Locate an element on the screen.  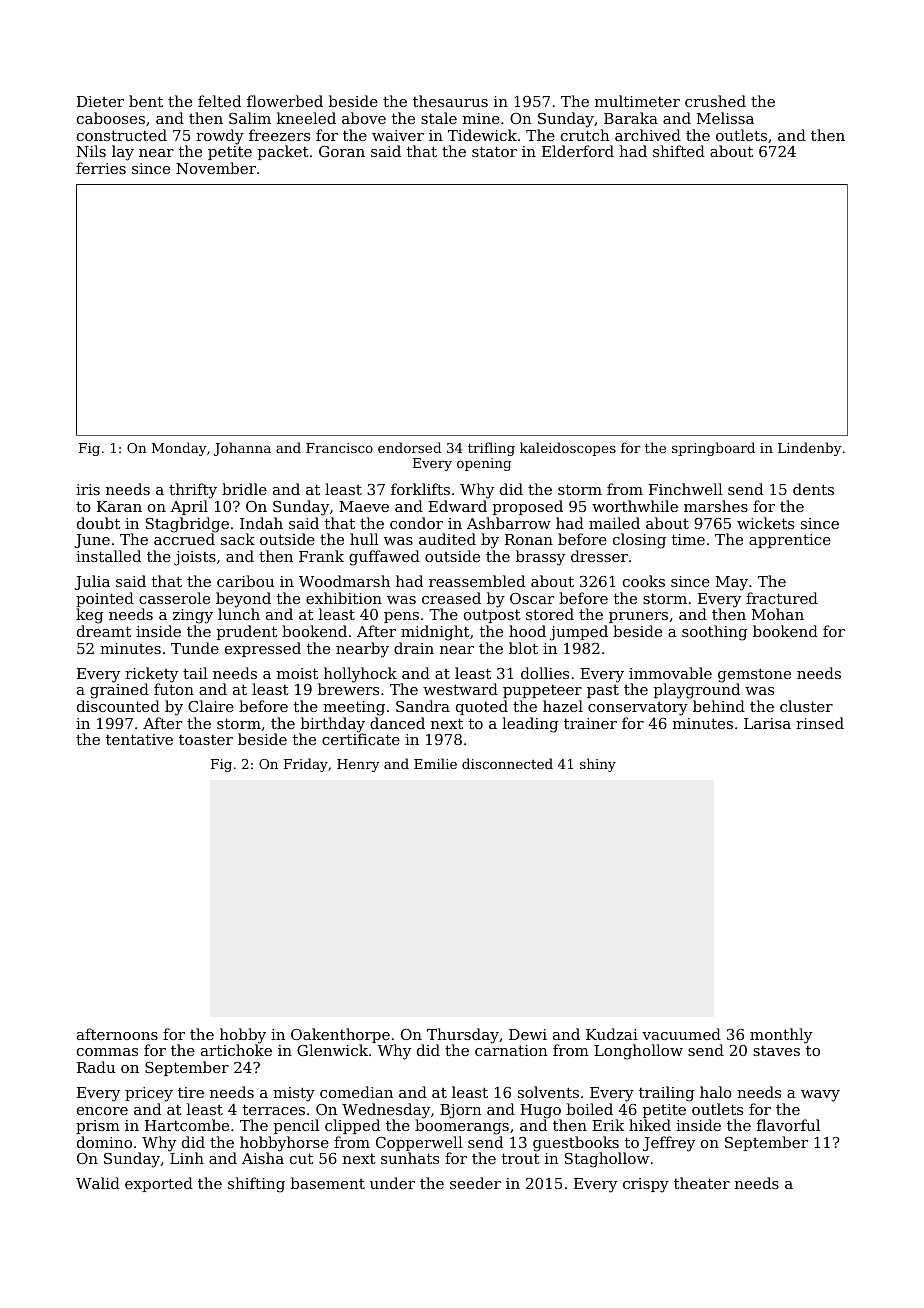
Lindenby is located at coordinates (810, 449).
